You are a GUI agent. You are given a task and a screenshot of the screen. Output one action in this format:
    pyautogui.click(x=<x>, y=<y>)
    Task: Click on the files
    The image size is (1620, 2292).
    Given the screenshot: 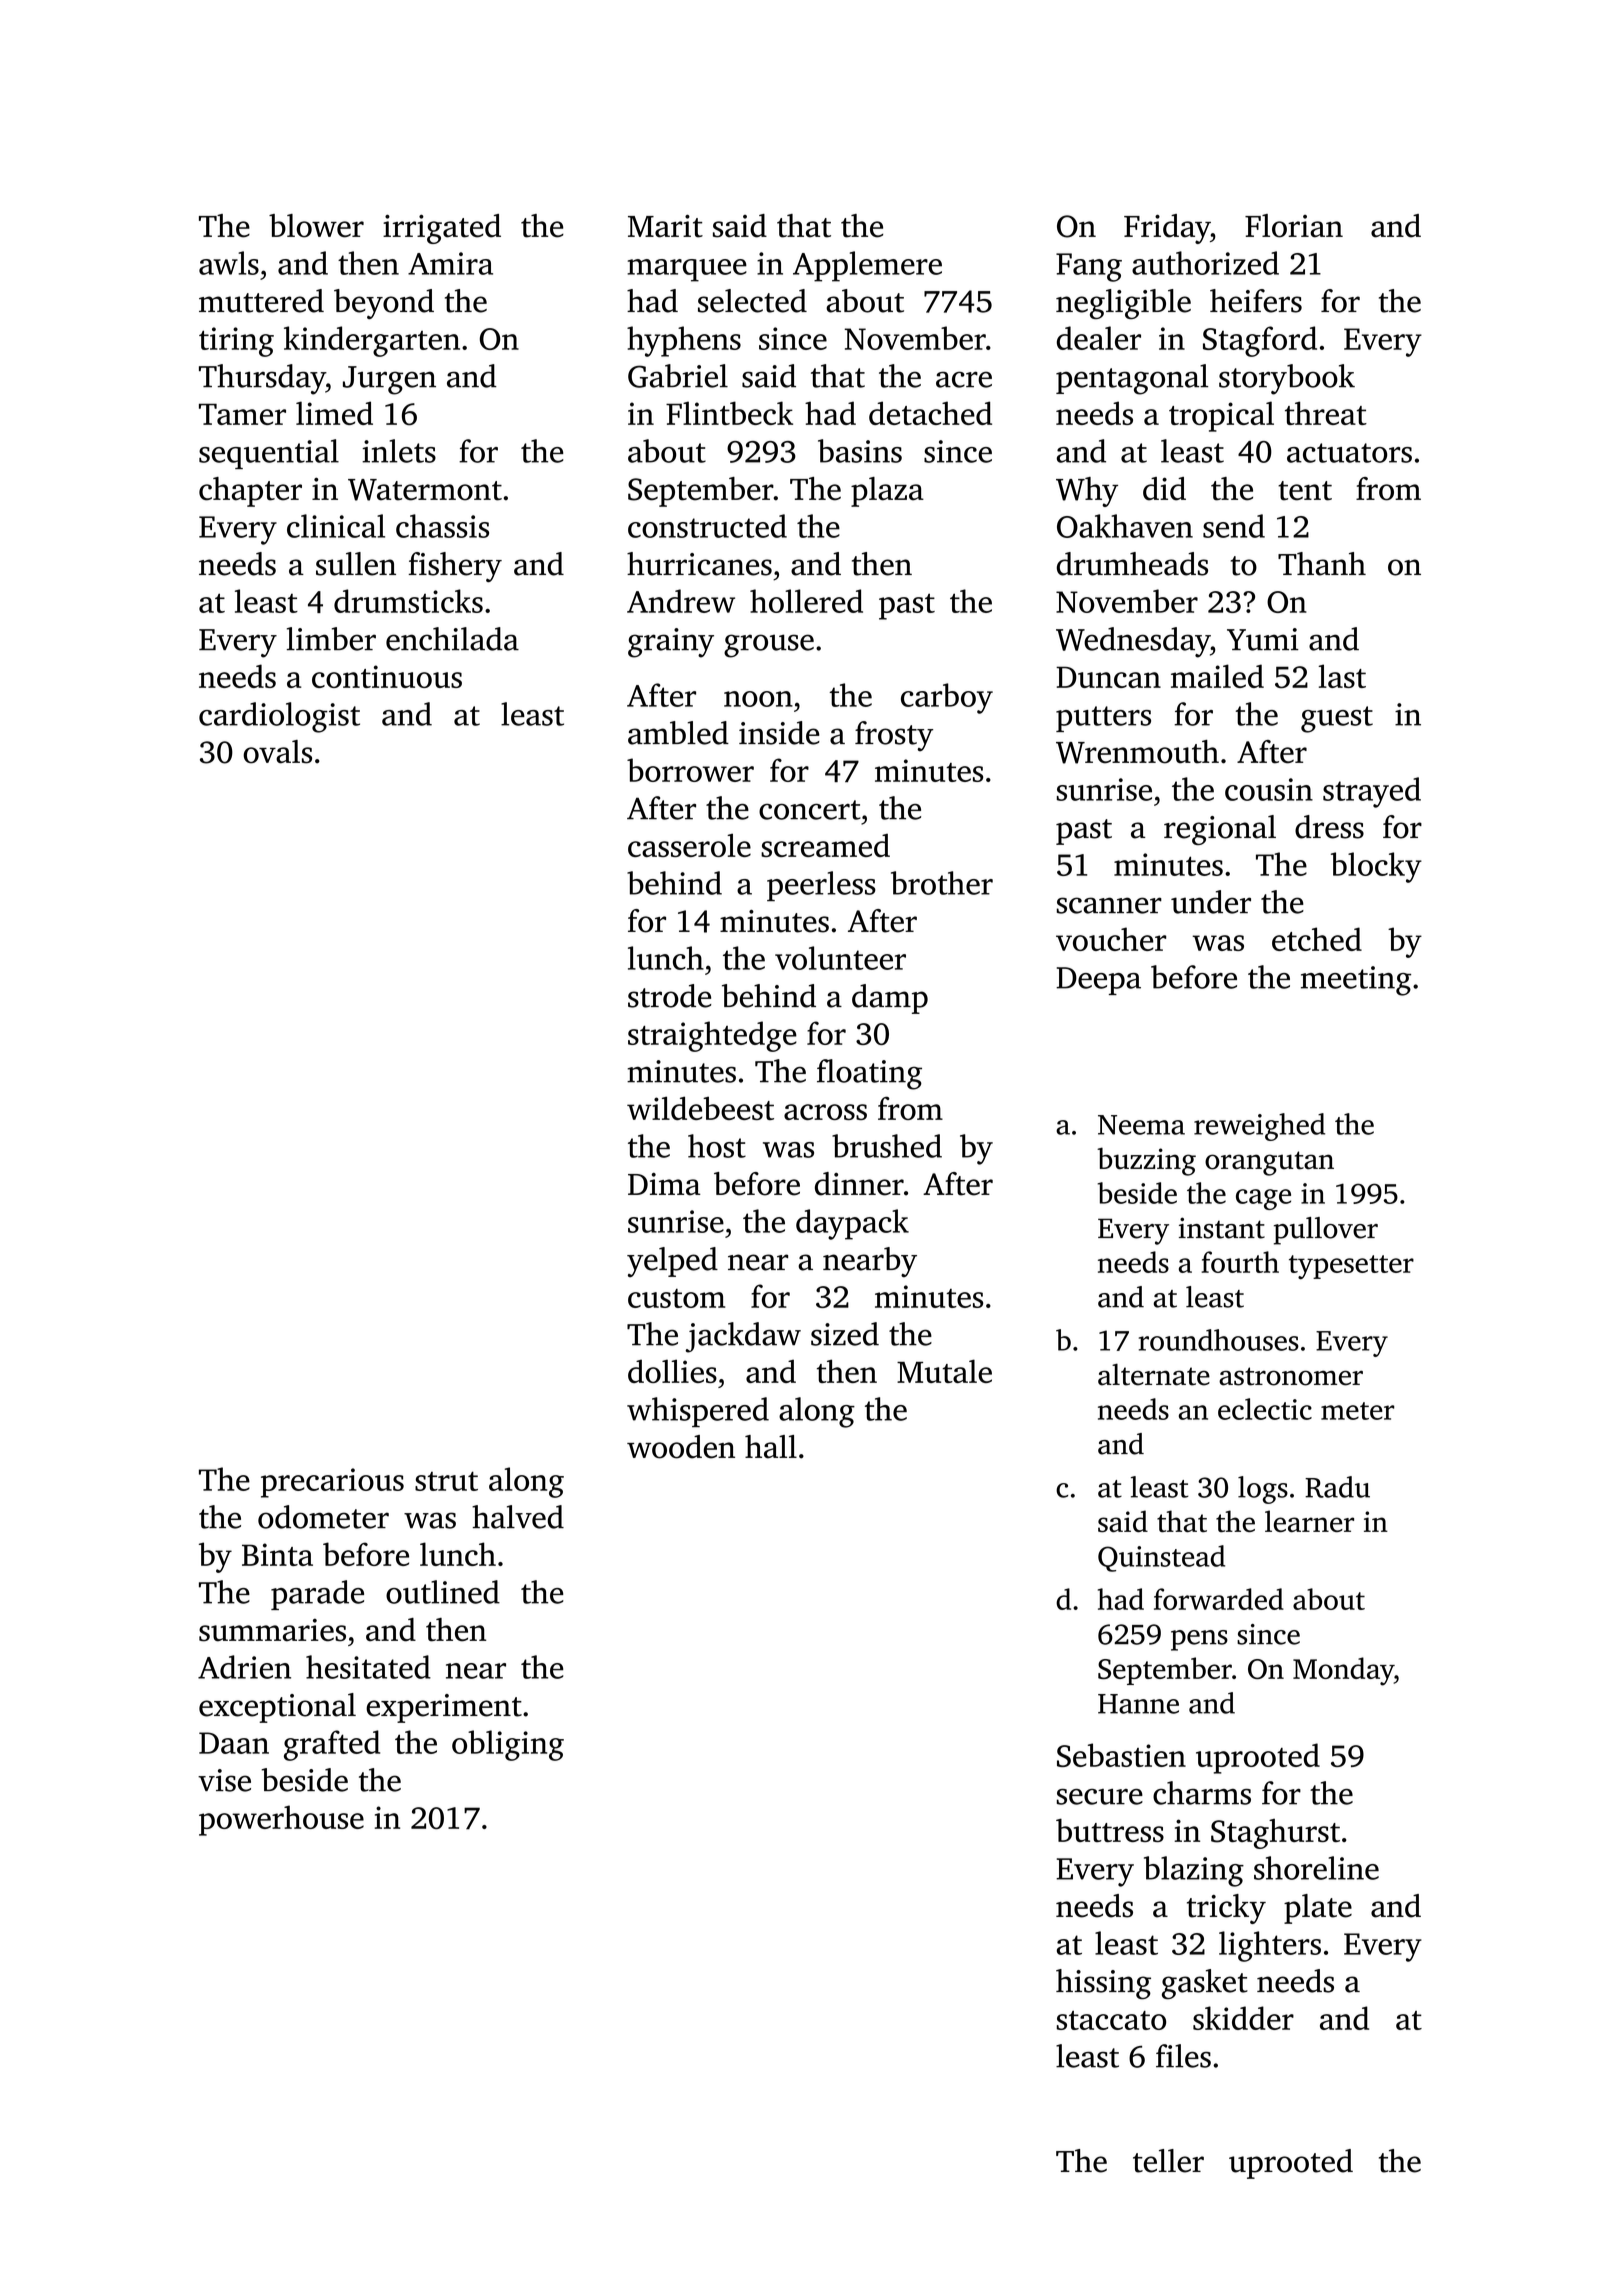 What is the action you would take?
    pyautogui.click(x=1183, y=2056)
